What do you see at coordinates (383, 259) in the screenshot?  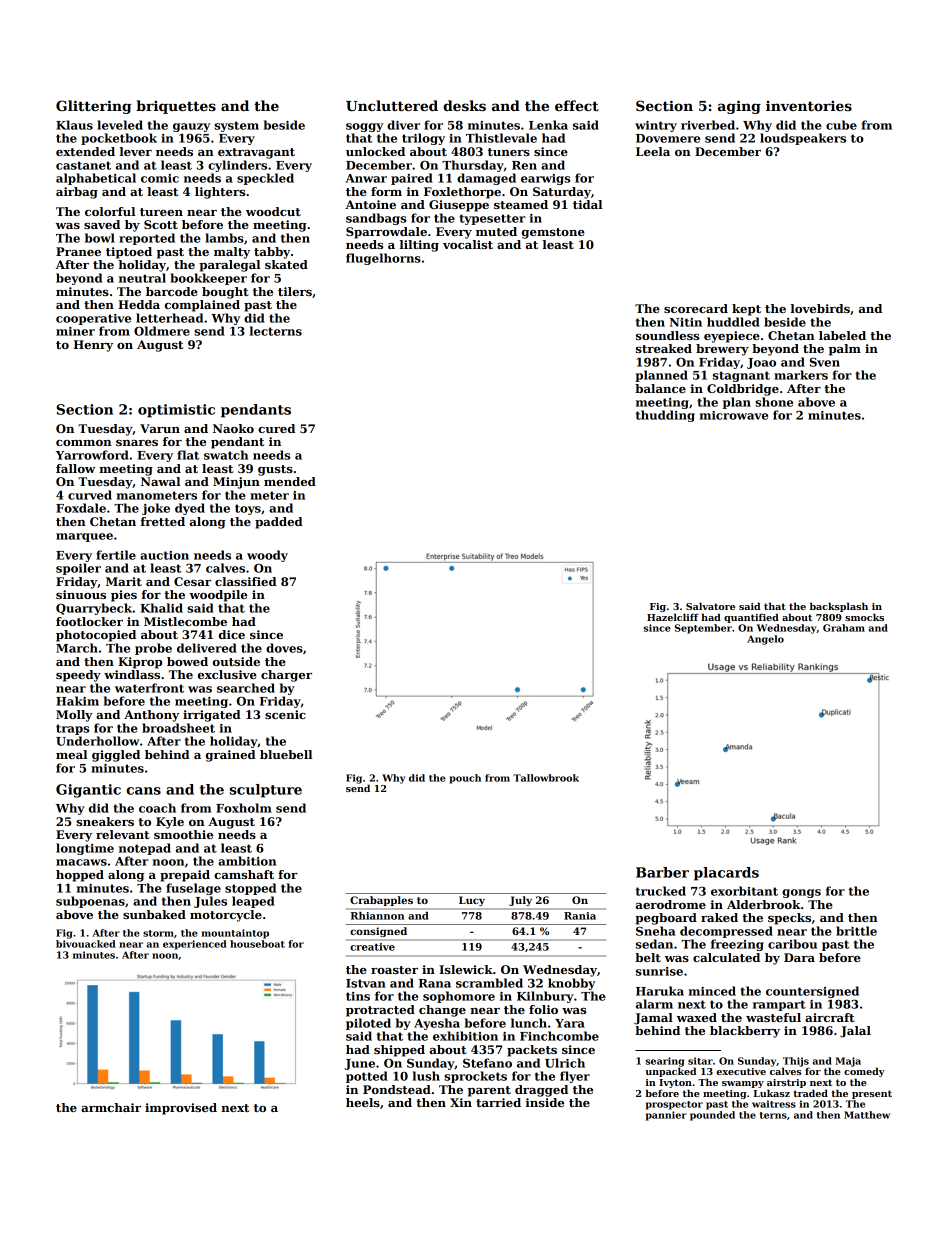 I see `flugelhorns` at bounding box center [383, 259].
